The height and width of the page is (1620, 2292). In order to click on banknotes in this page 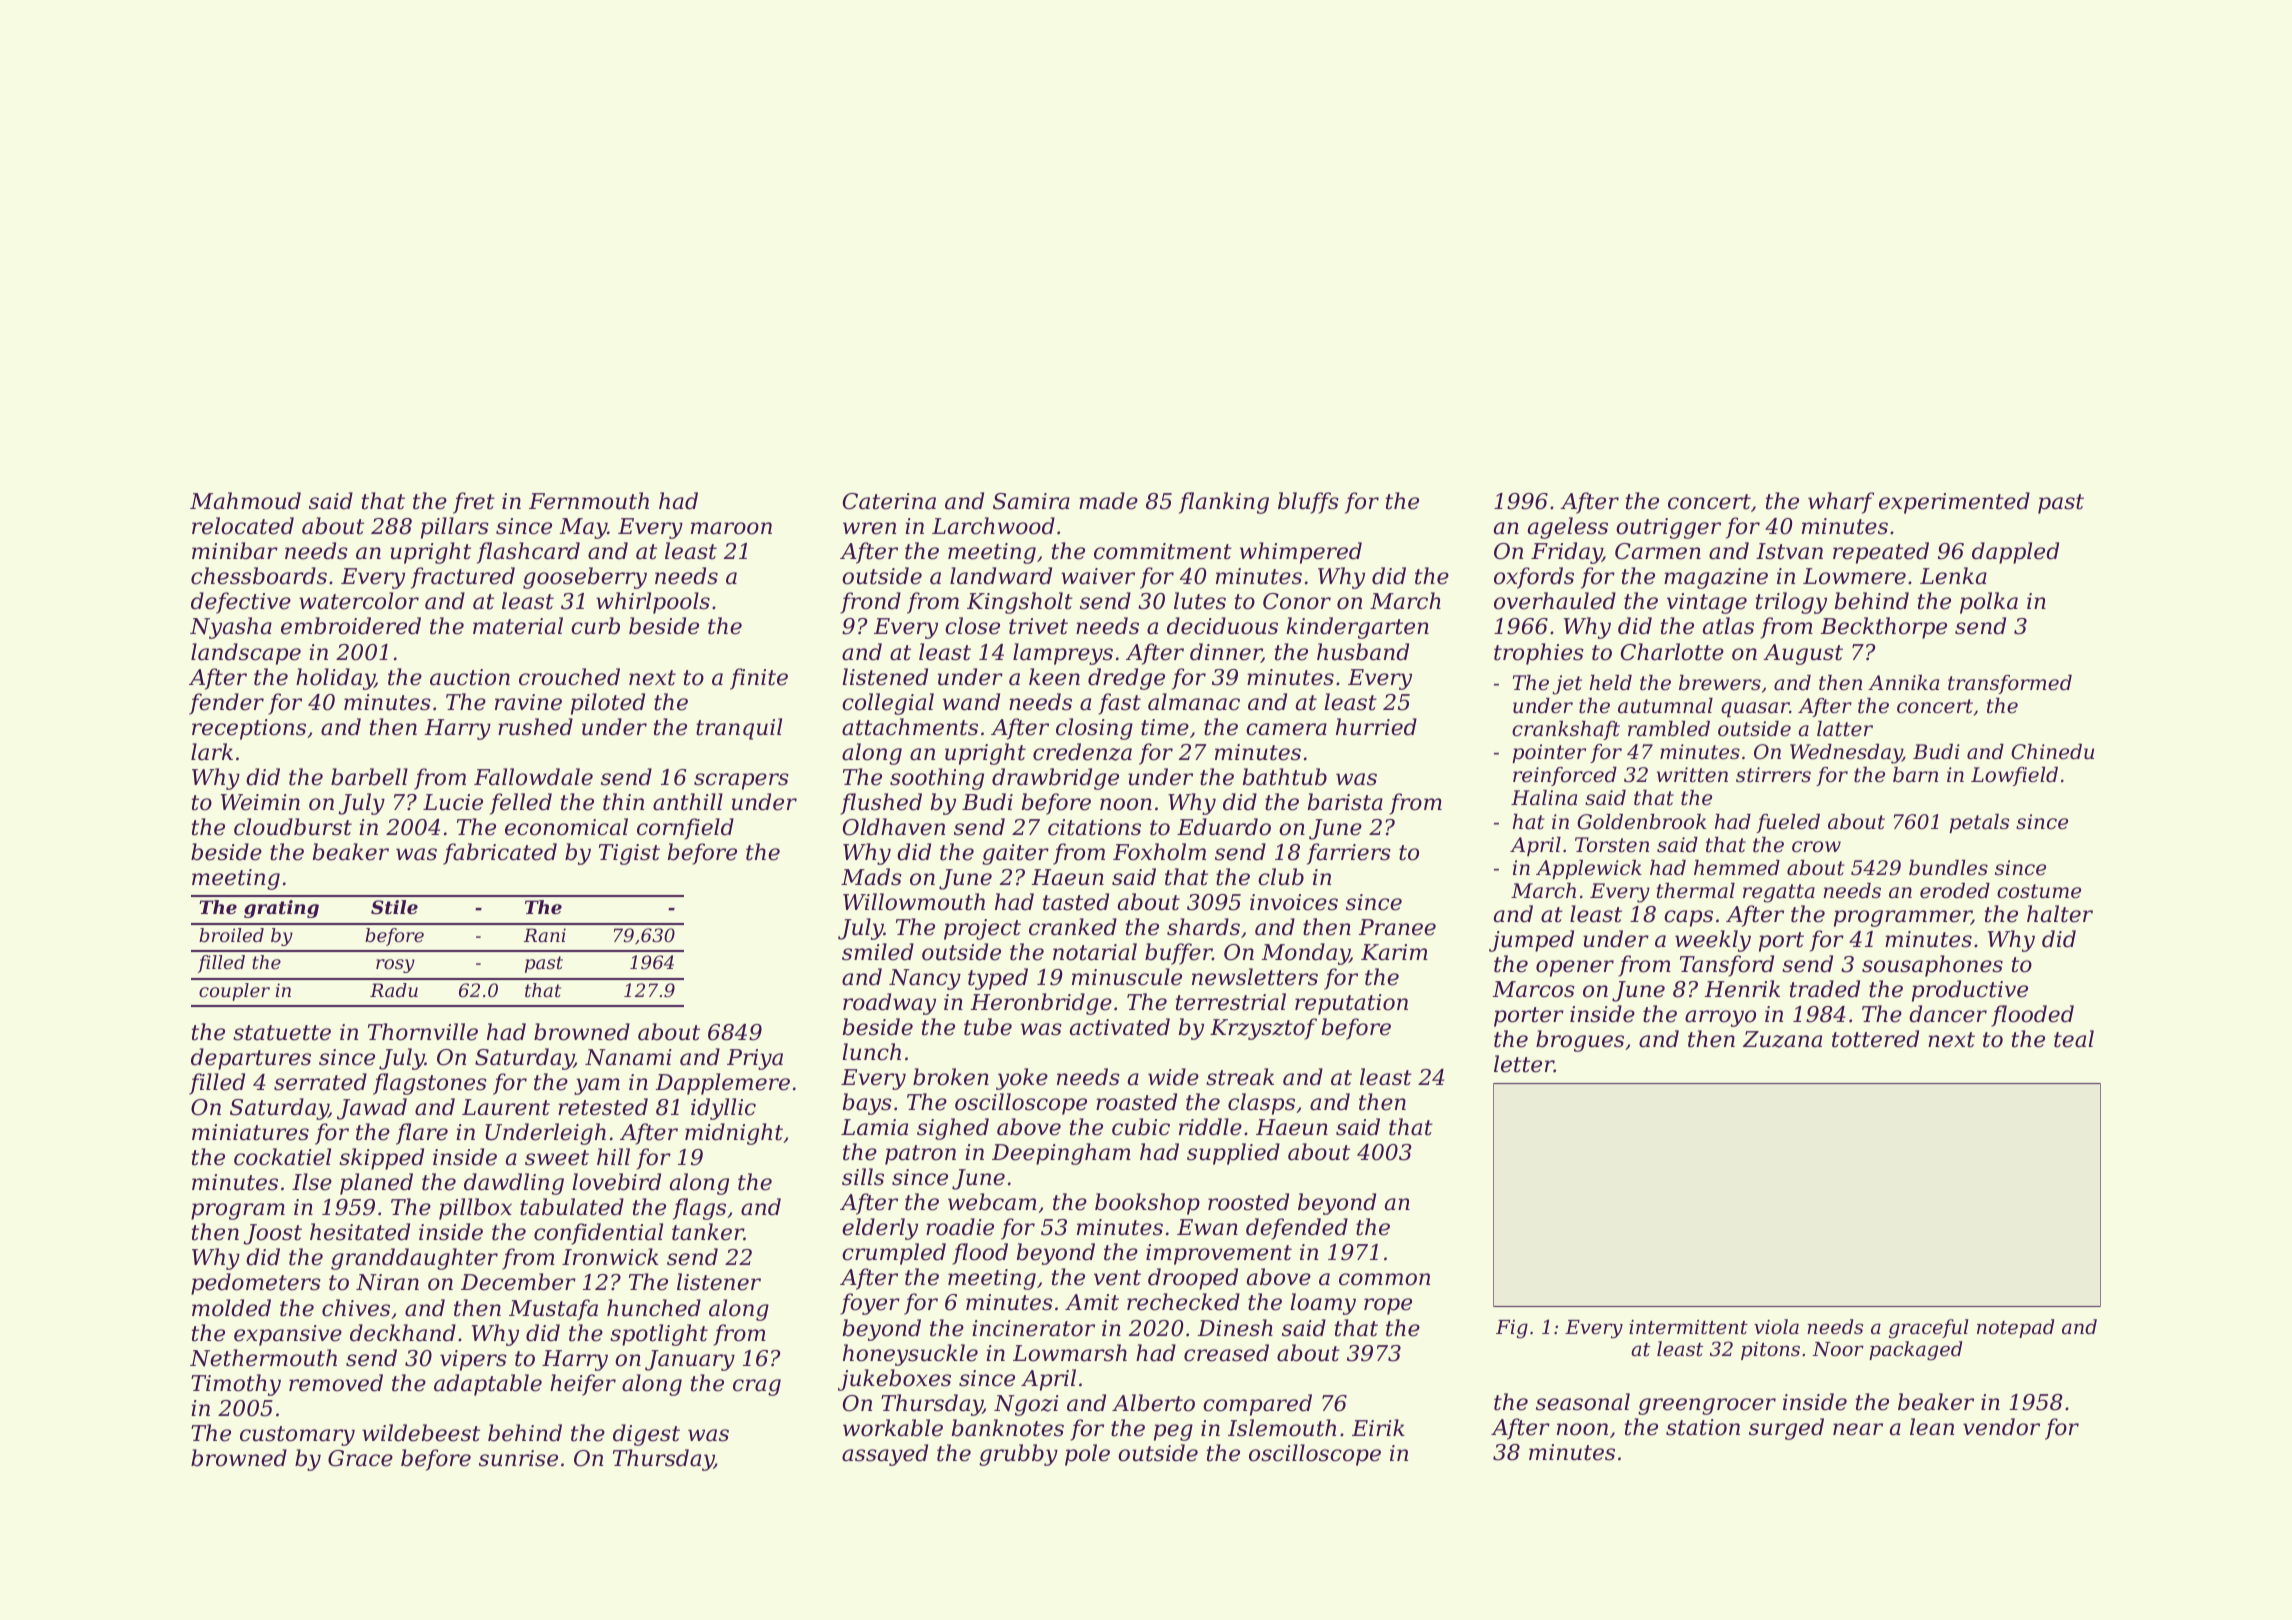, I will do `click(1008, 1428)`.
